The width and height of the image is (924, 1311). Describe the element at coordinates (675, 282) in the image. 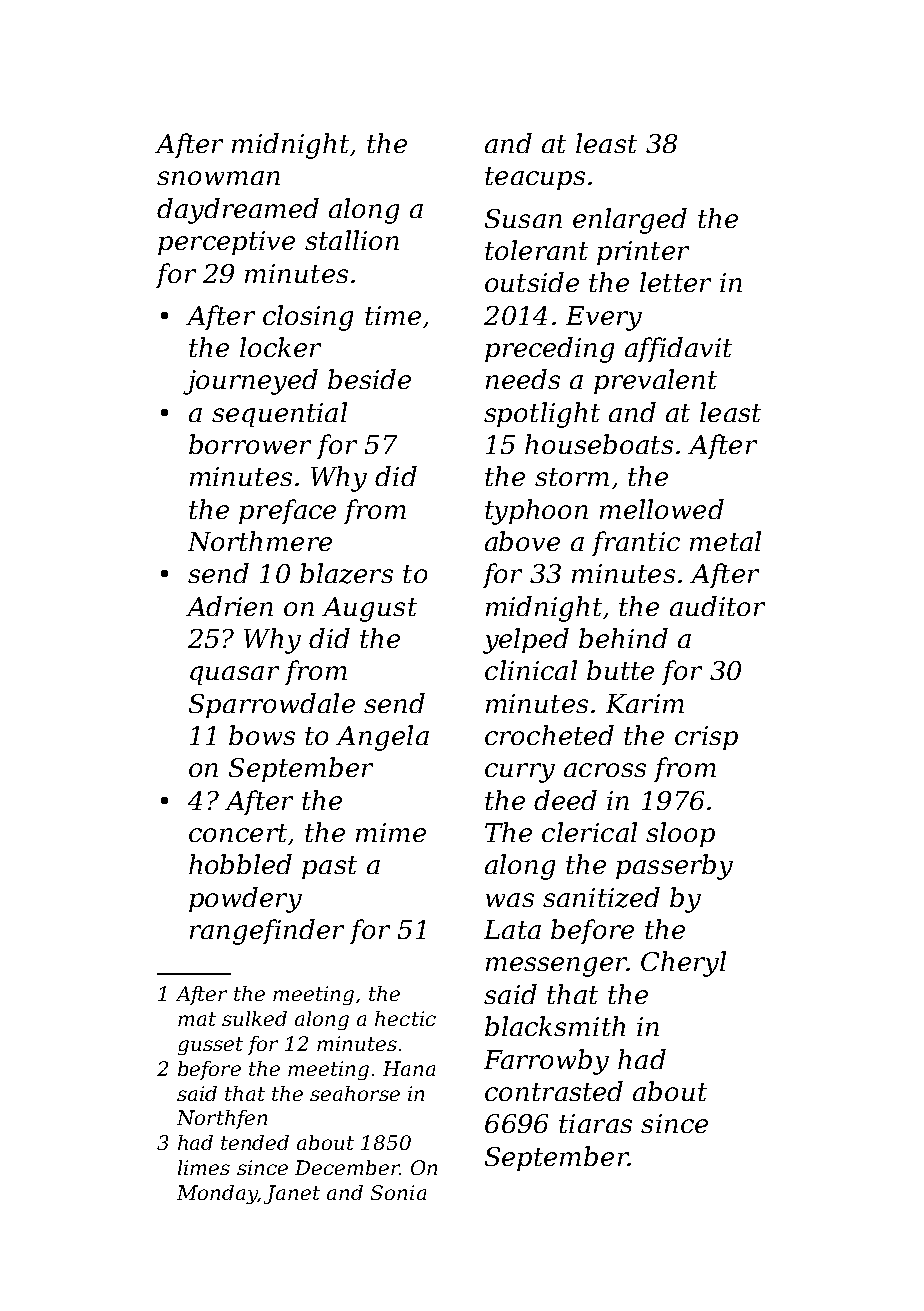

I see `letter` at that location.
